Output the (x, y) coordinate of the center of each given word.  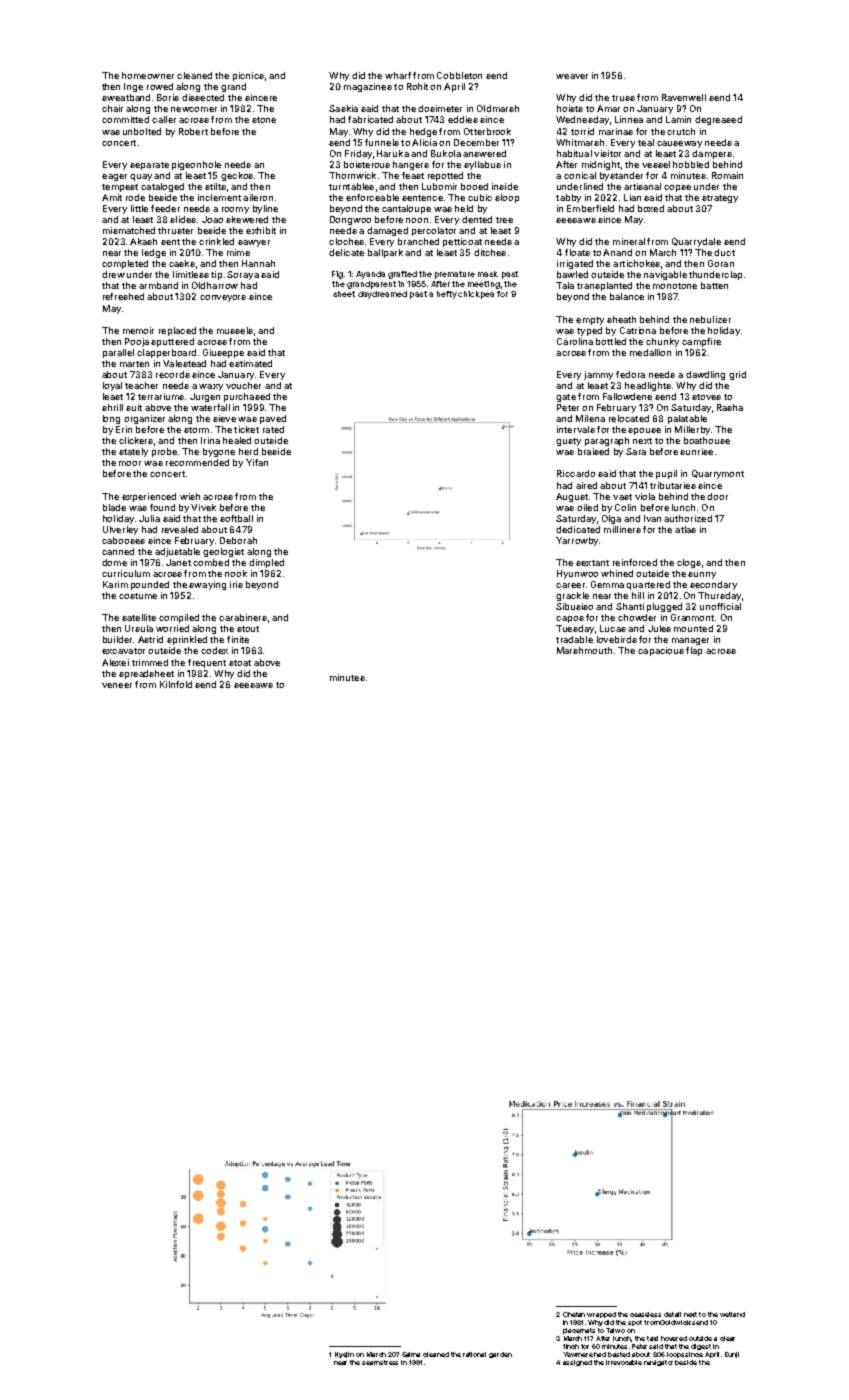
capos (570, 619)
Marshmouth (584, 650)
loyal (112, 386)
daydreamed (382, 295)
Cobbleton (459, 75)
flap (694, 651)
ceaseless (645, 1314)
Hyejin (344, 1355)
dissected (203, 97)
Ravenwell (684, 97)
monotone (675, 286)
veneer (117, 685)
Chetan (574, 1314)
